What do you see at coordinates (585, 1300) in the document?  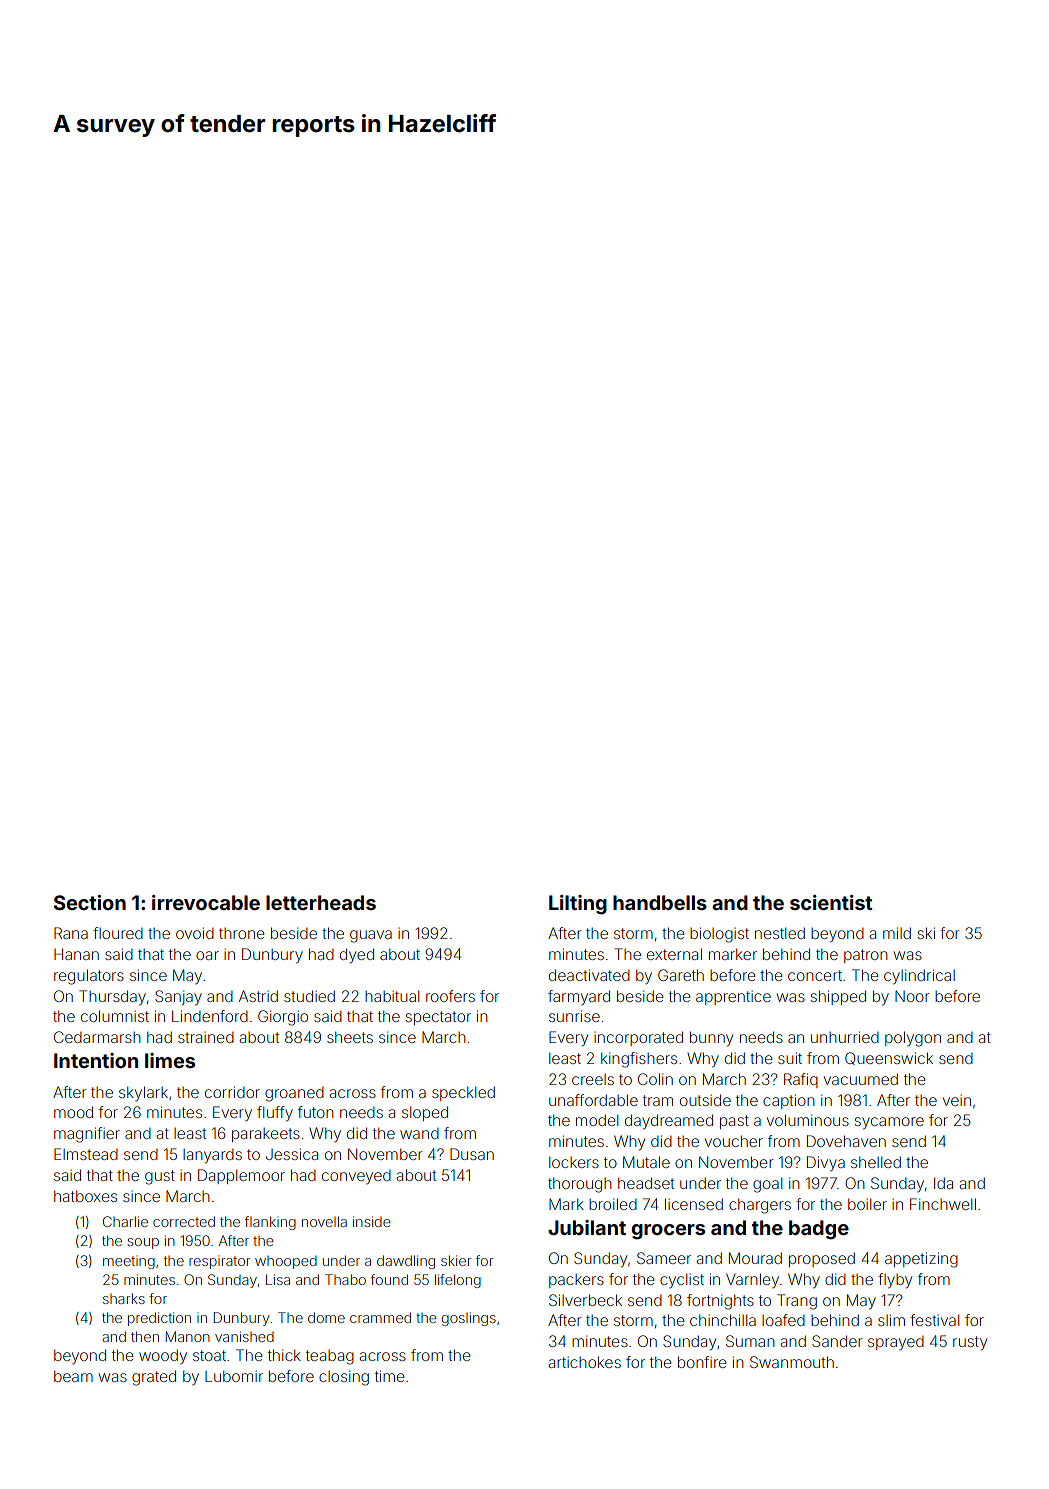 I see `Silverbeck` at bounding box center [585, 1300].
